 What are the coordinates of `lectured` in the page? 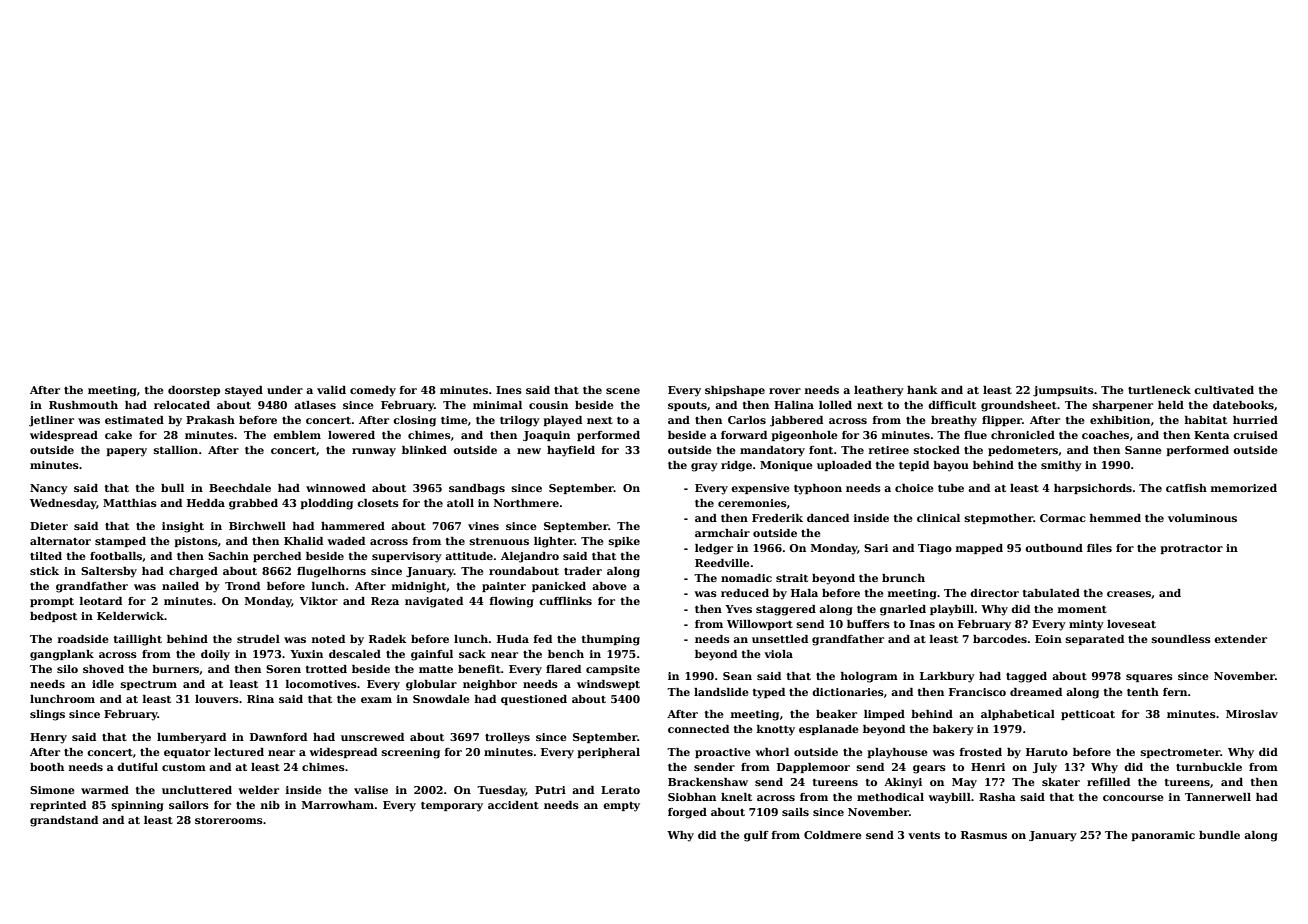 It's located at (239, 752).
